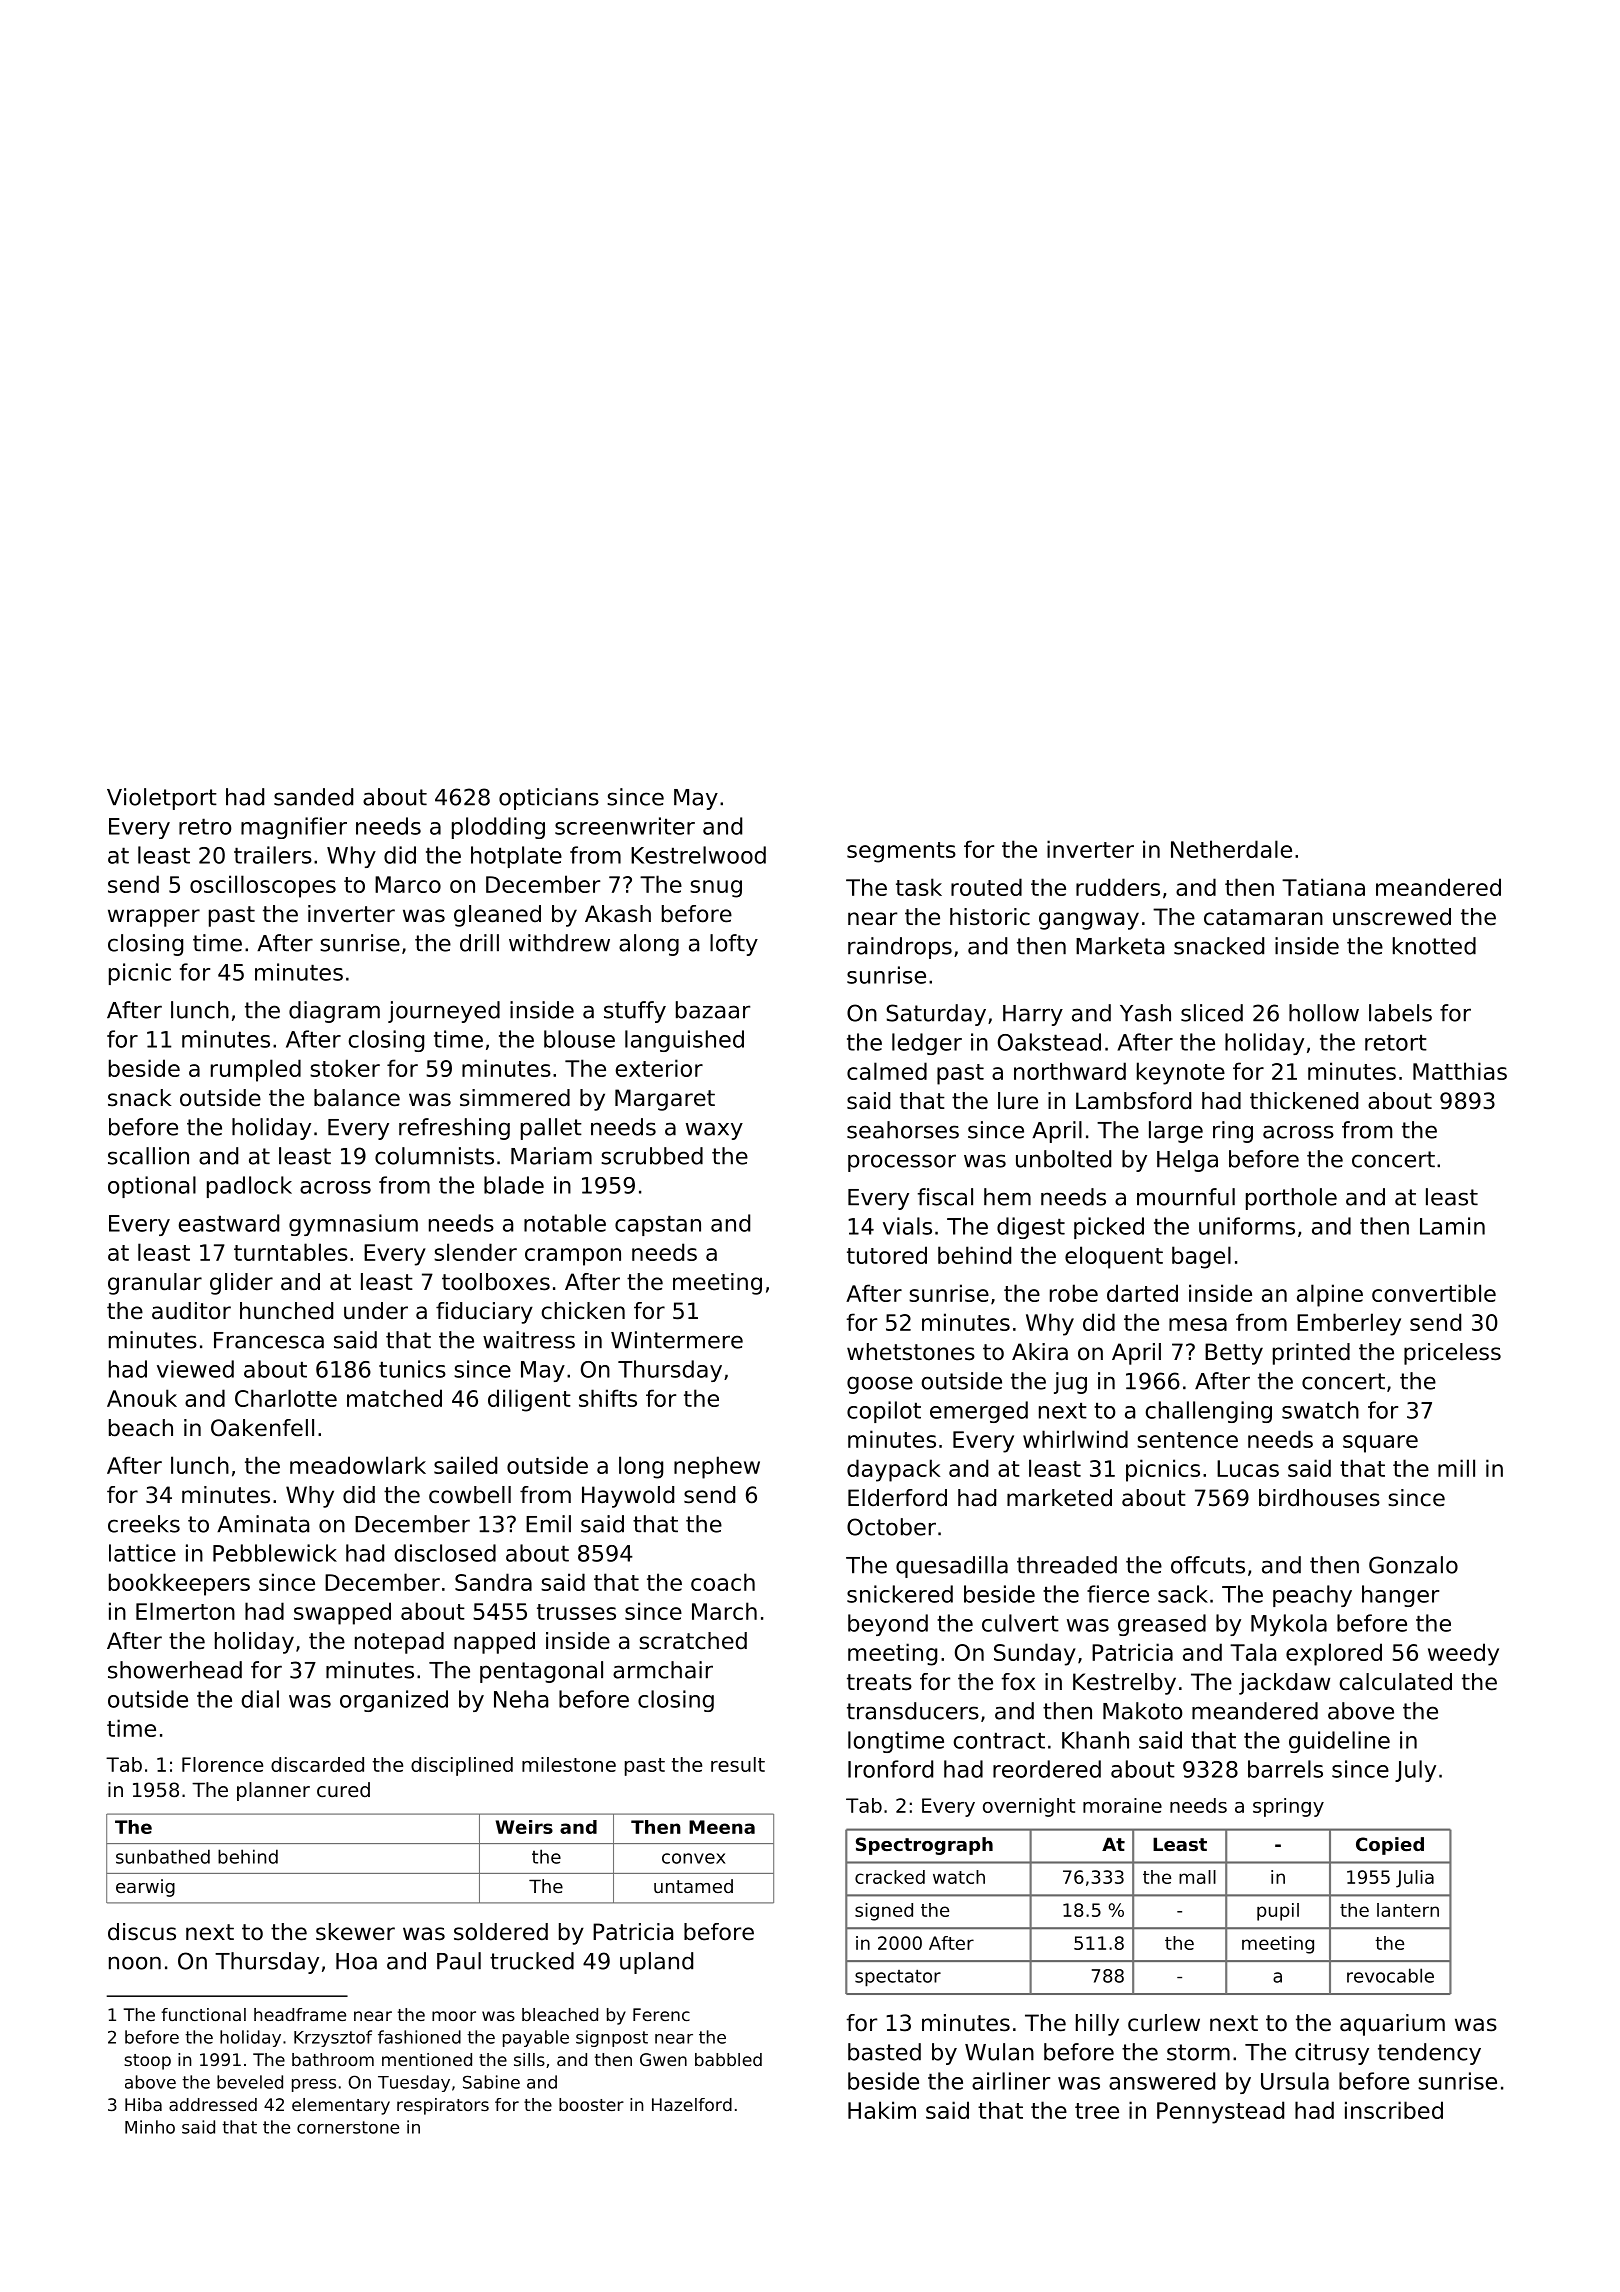 The width and height of the image is (1620, 2292). I want to click on printed, so click(1311, 1354).
